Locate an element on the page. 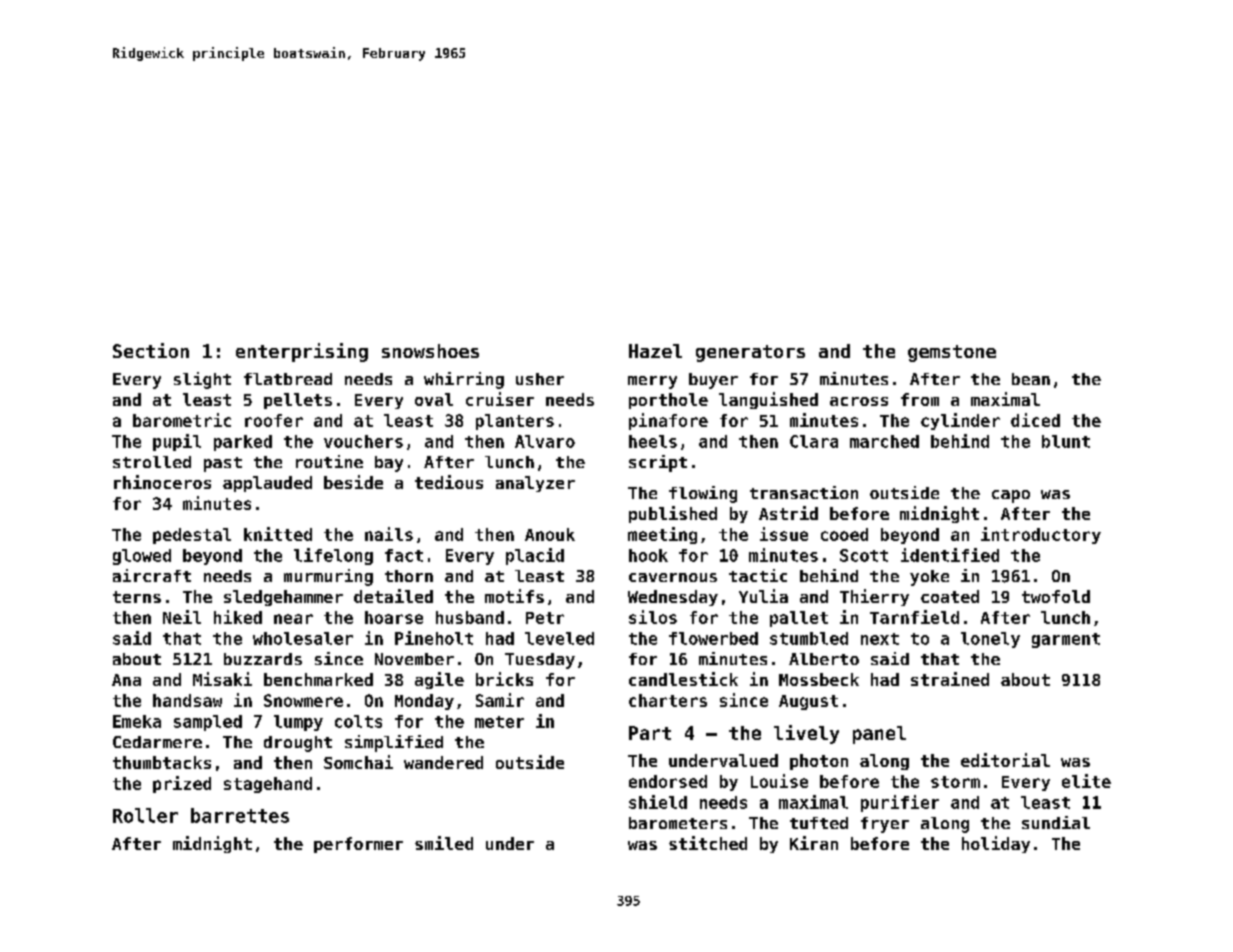 The width and height of the document is (1233, 952). twofold is located at coordinates (1056, 596).
